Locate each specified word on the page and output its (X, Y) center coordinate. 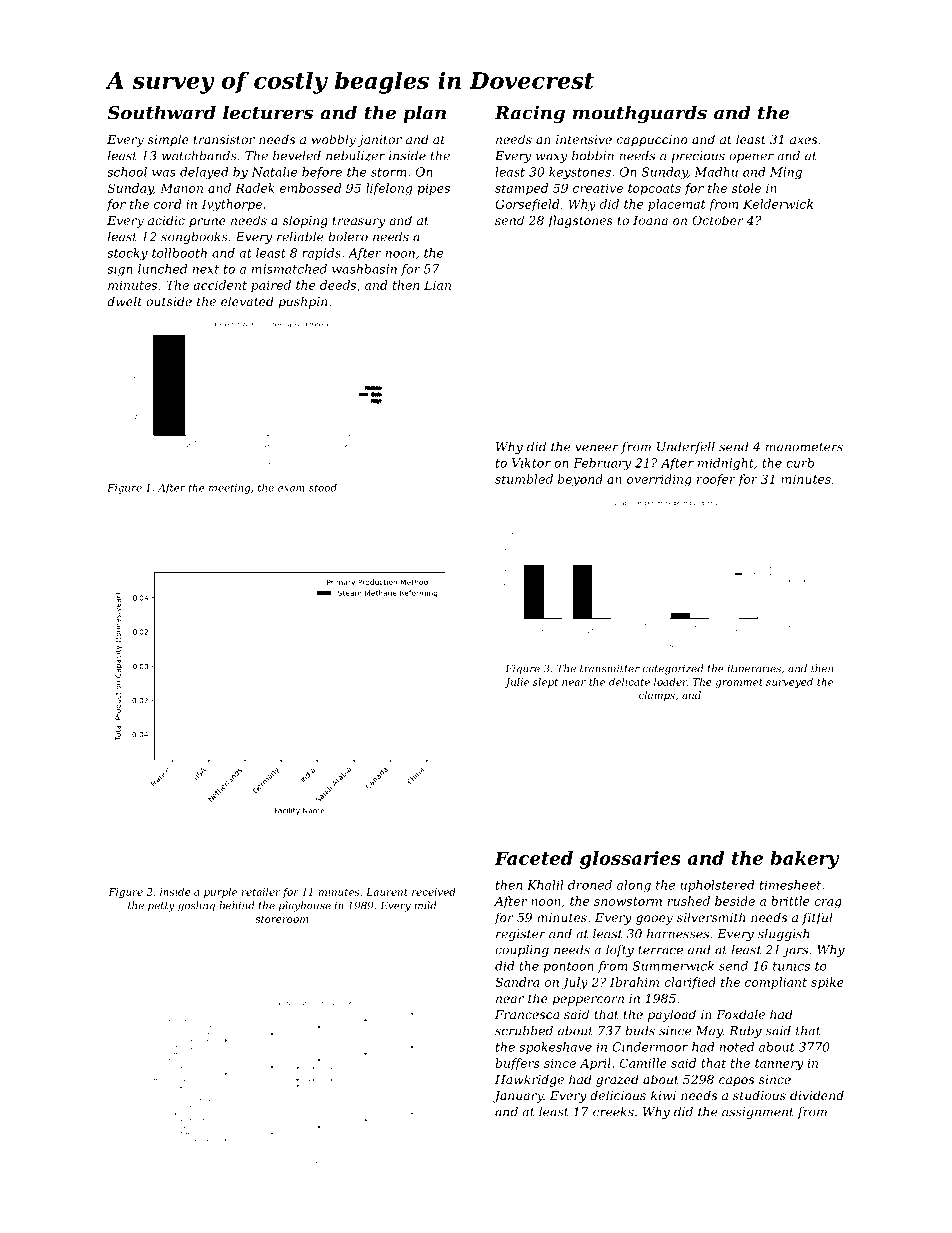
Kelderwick (778, 204)
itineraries (754, 669)
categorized (673, 669)
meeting (230, 489)
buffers (517, 1064)
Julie (516, 683)
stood (323, 487)
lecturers (268, 112)
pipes (433, 189)
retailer (261, 892)
